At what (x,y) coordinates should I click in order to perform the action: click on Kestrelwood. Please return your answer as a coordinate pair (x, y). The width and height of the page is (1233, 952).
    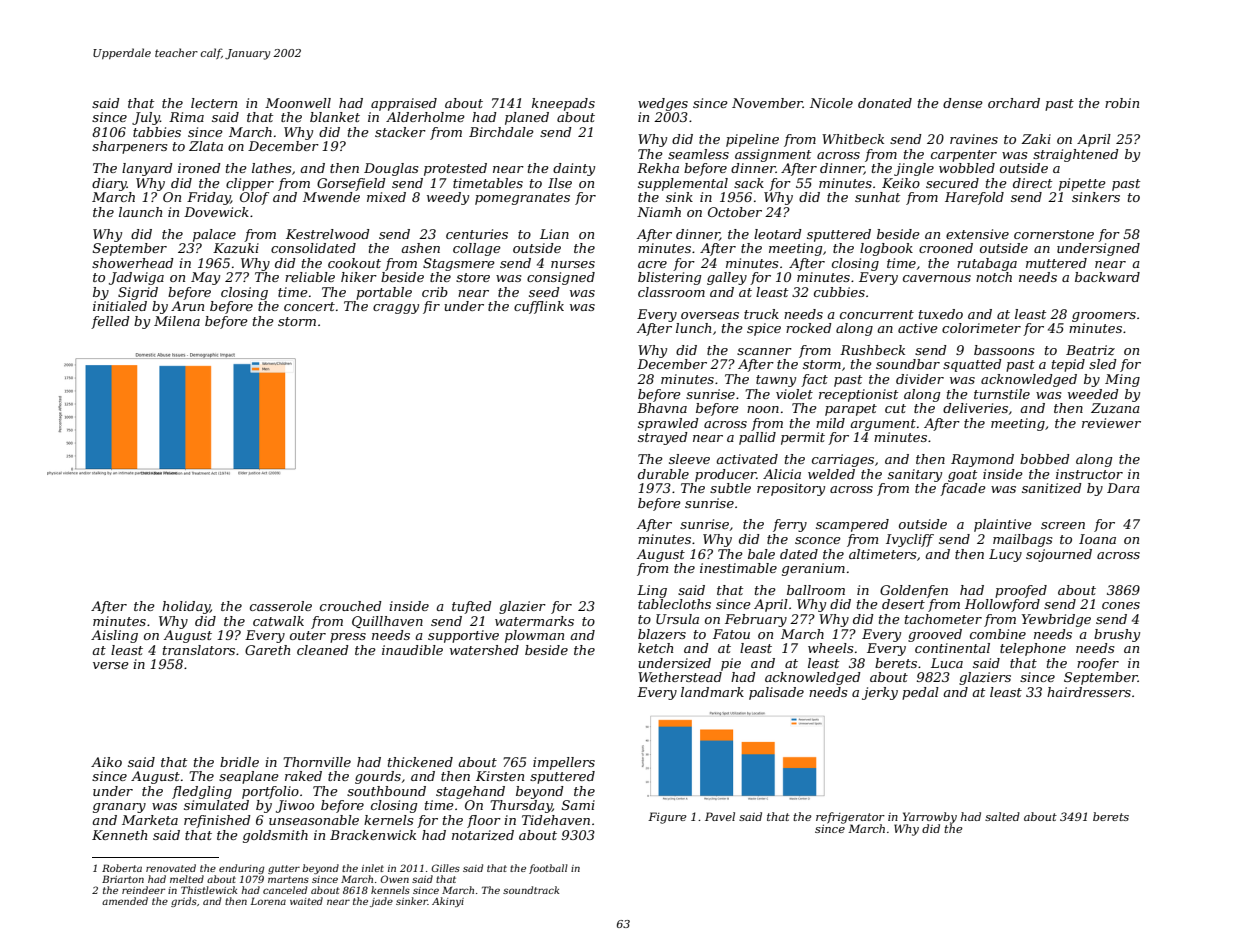
    Looking at the image, I should click on (328, 234).
